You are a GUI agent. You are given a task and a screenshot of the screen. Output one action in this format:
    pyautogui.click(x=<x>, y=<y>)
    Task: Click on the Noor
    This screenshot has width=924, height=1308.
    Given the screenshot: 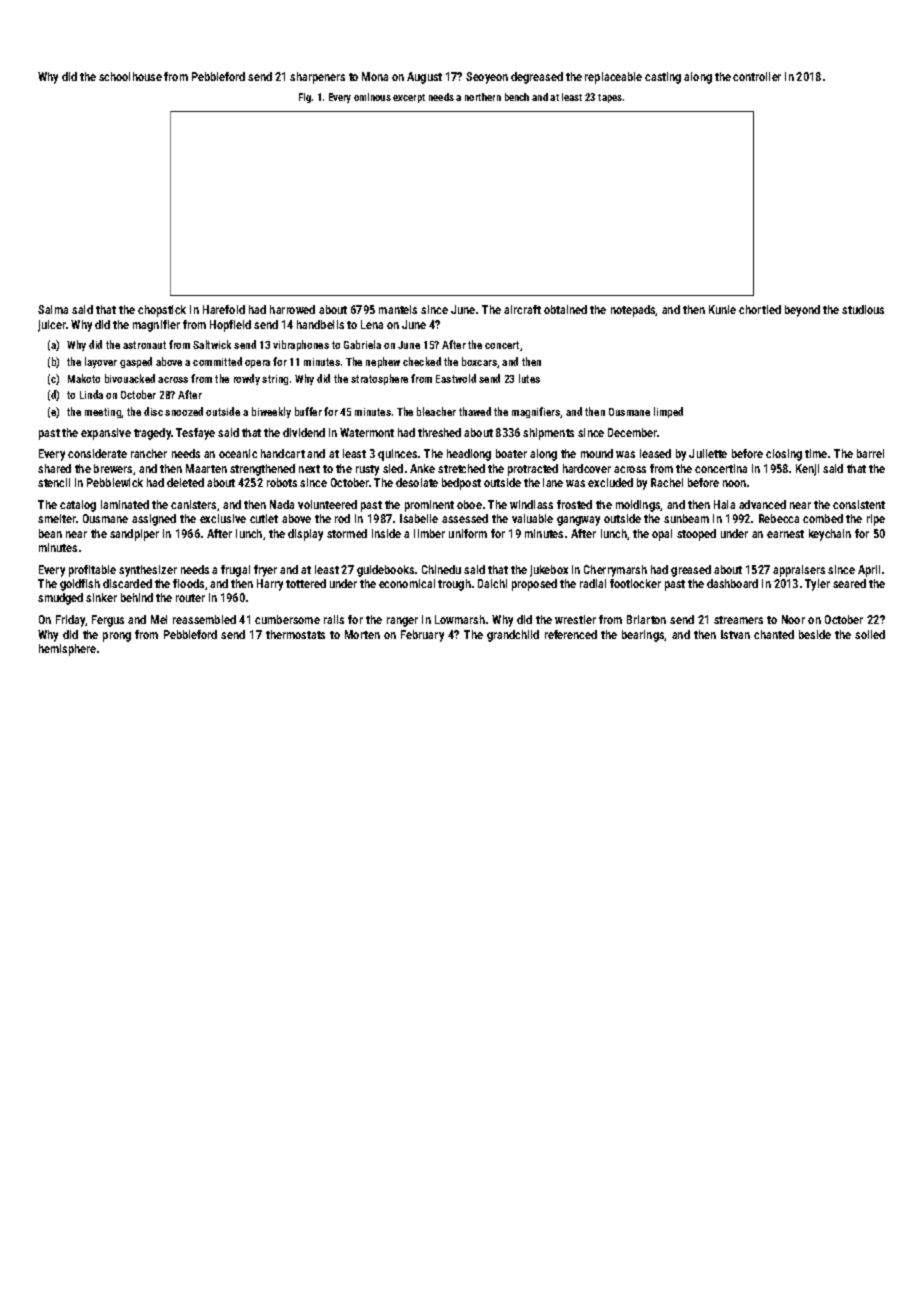 What is the action you would take?
    pyautogui.click(x=793, y=619)
